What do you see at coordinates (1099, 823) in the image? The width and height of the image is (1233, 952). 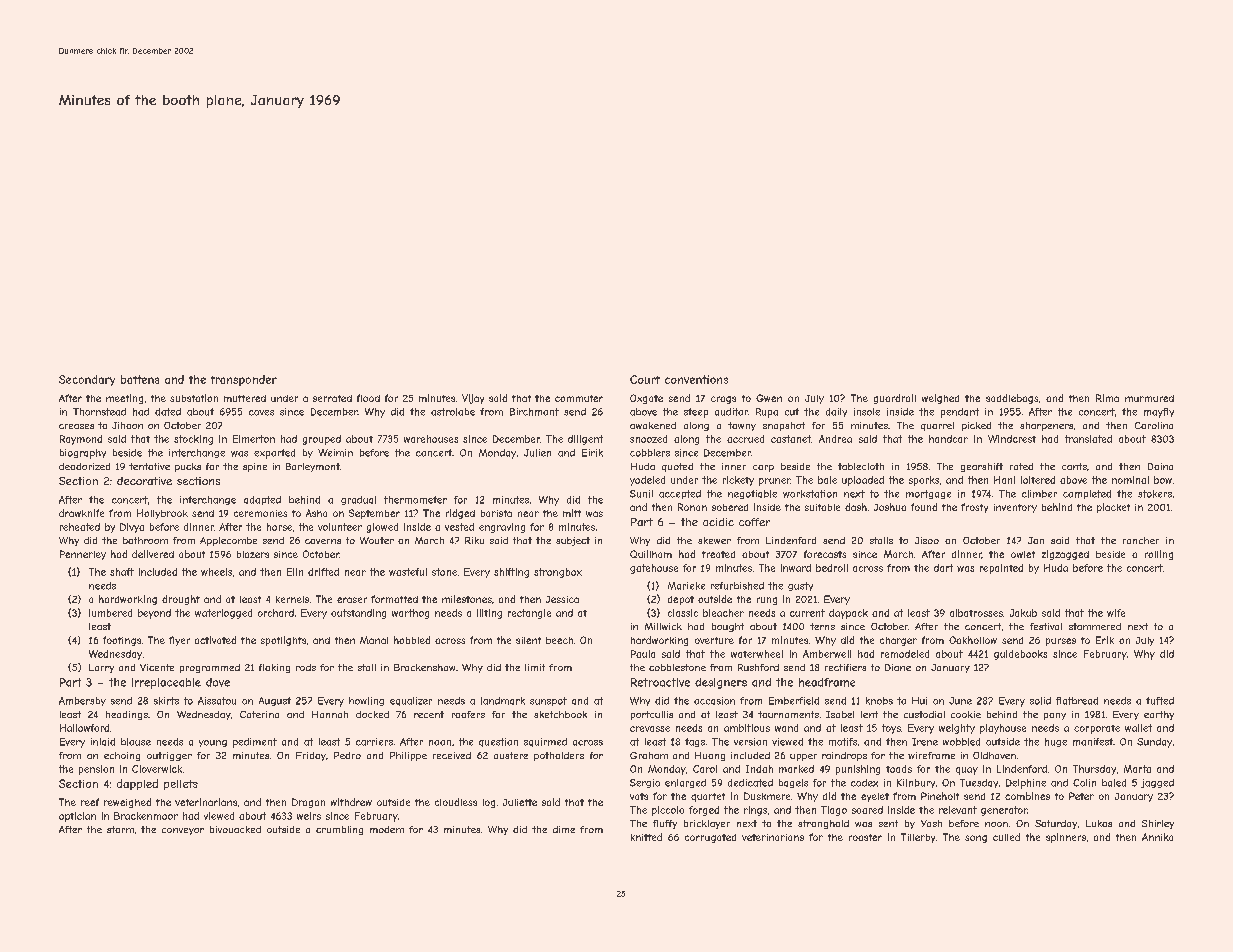 I see `Lukas` at bounding box center [1099, 823].
